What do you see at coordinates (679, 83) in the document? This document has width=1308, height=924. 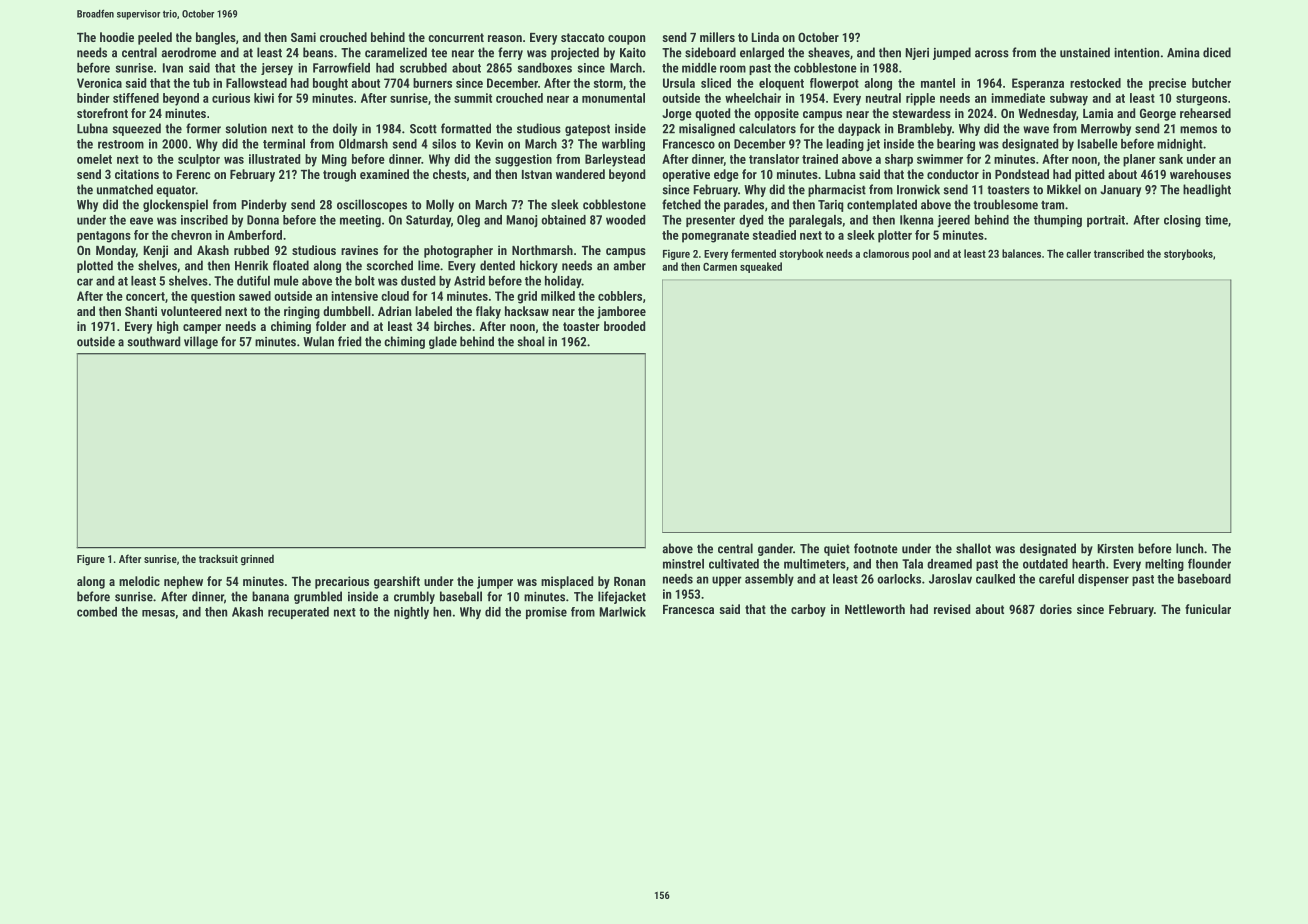 I see `Ursula` at bounding box center [679, 83].
